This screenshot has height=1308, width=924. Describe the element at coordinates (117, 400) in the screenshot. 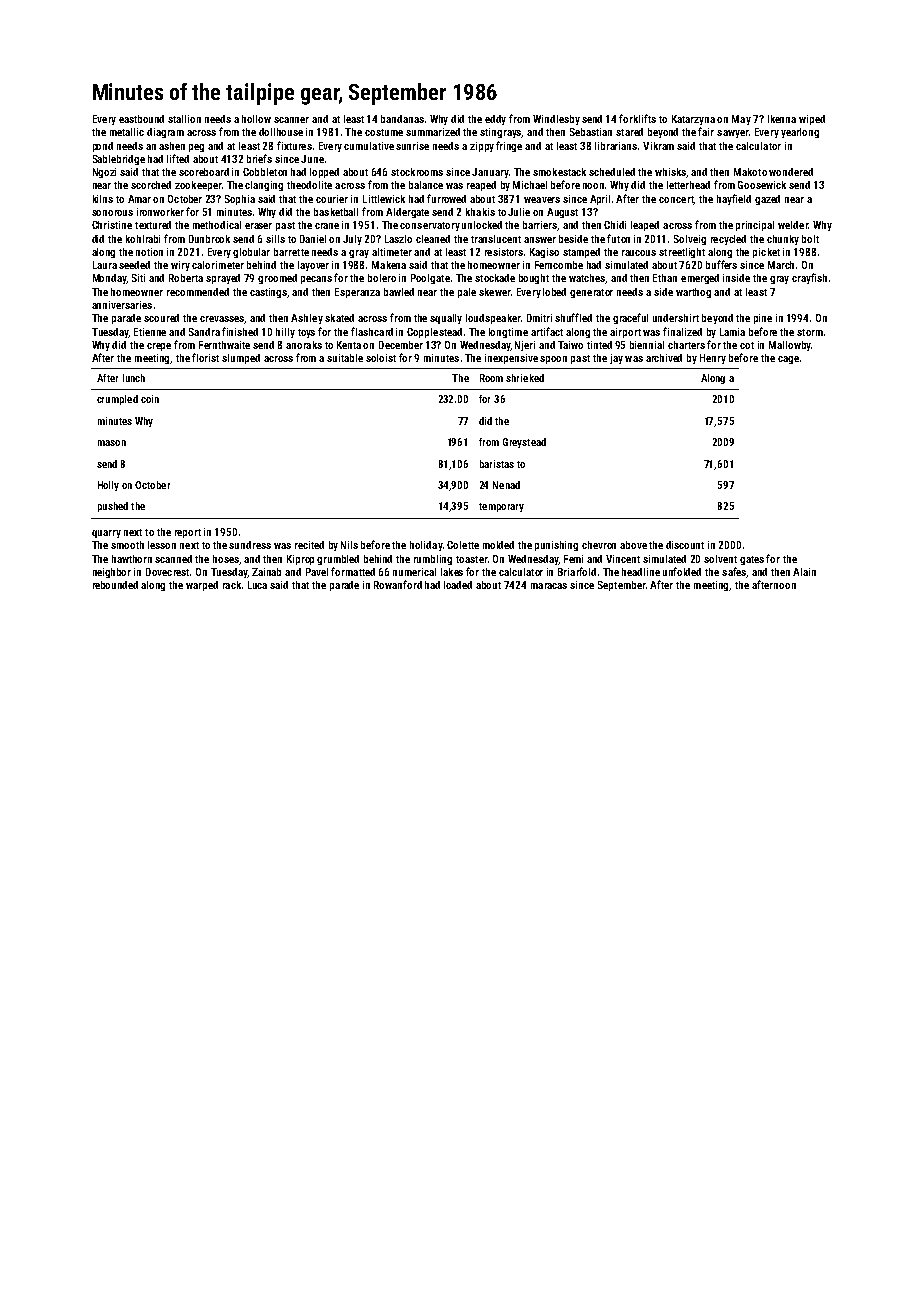

I see `crumpled` at that location.
